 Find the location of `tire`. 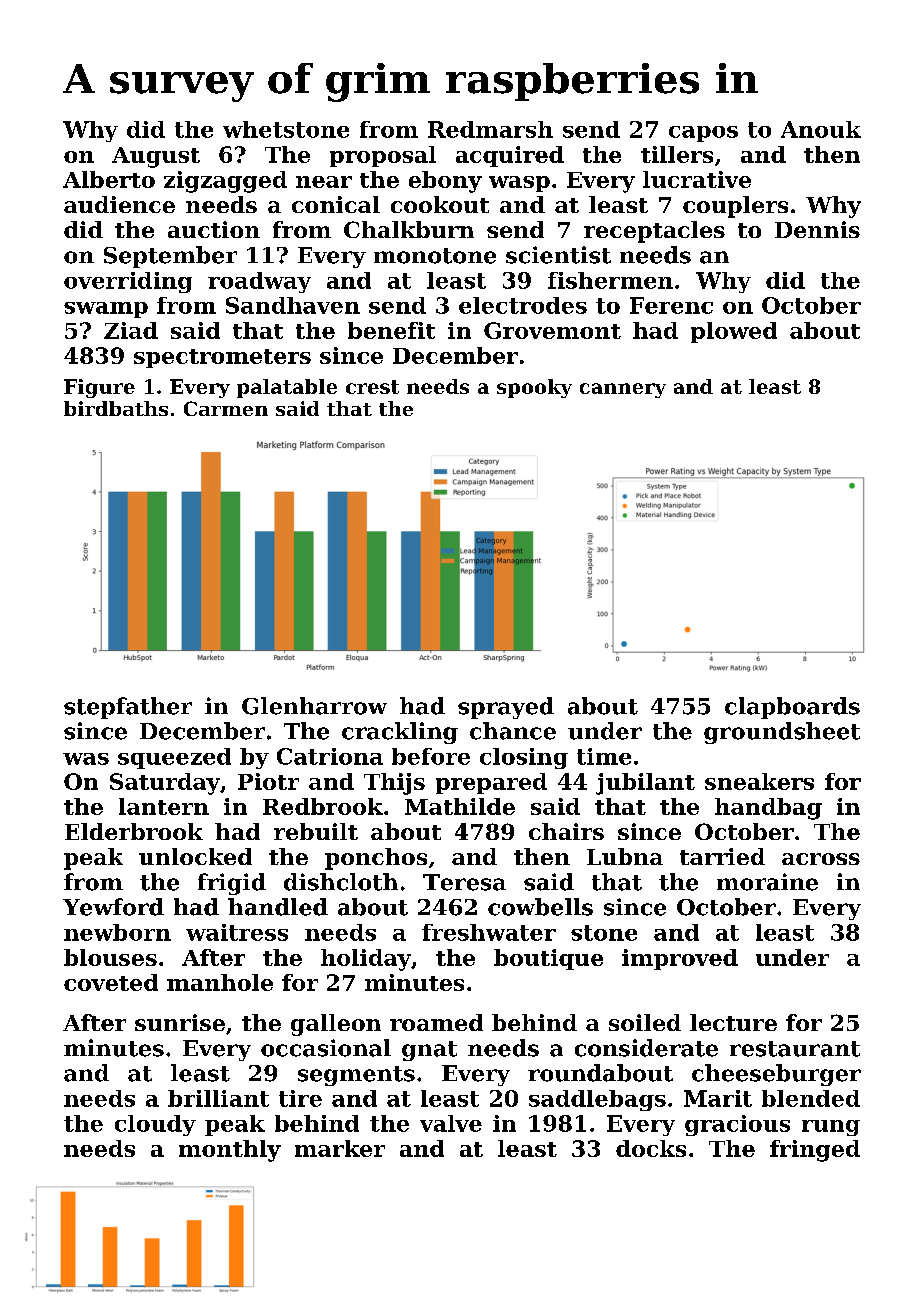

tire is located at coordinates (300, 1098).
